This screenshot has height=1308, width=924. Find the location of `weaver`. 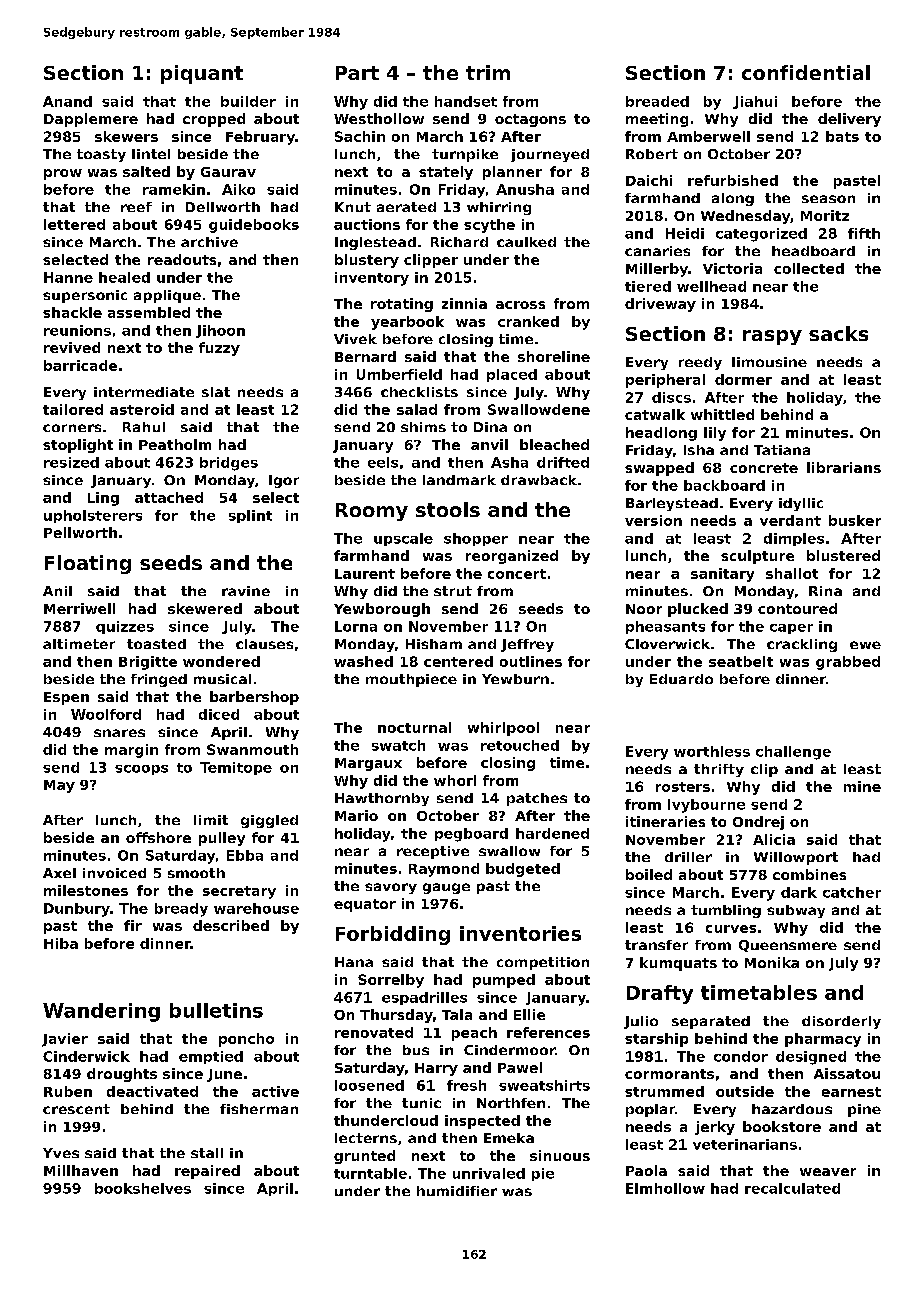

weaver is located at coordinates (828, 1172).
